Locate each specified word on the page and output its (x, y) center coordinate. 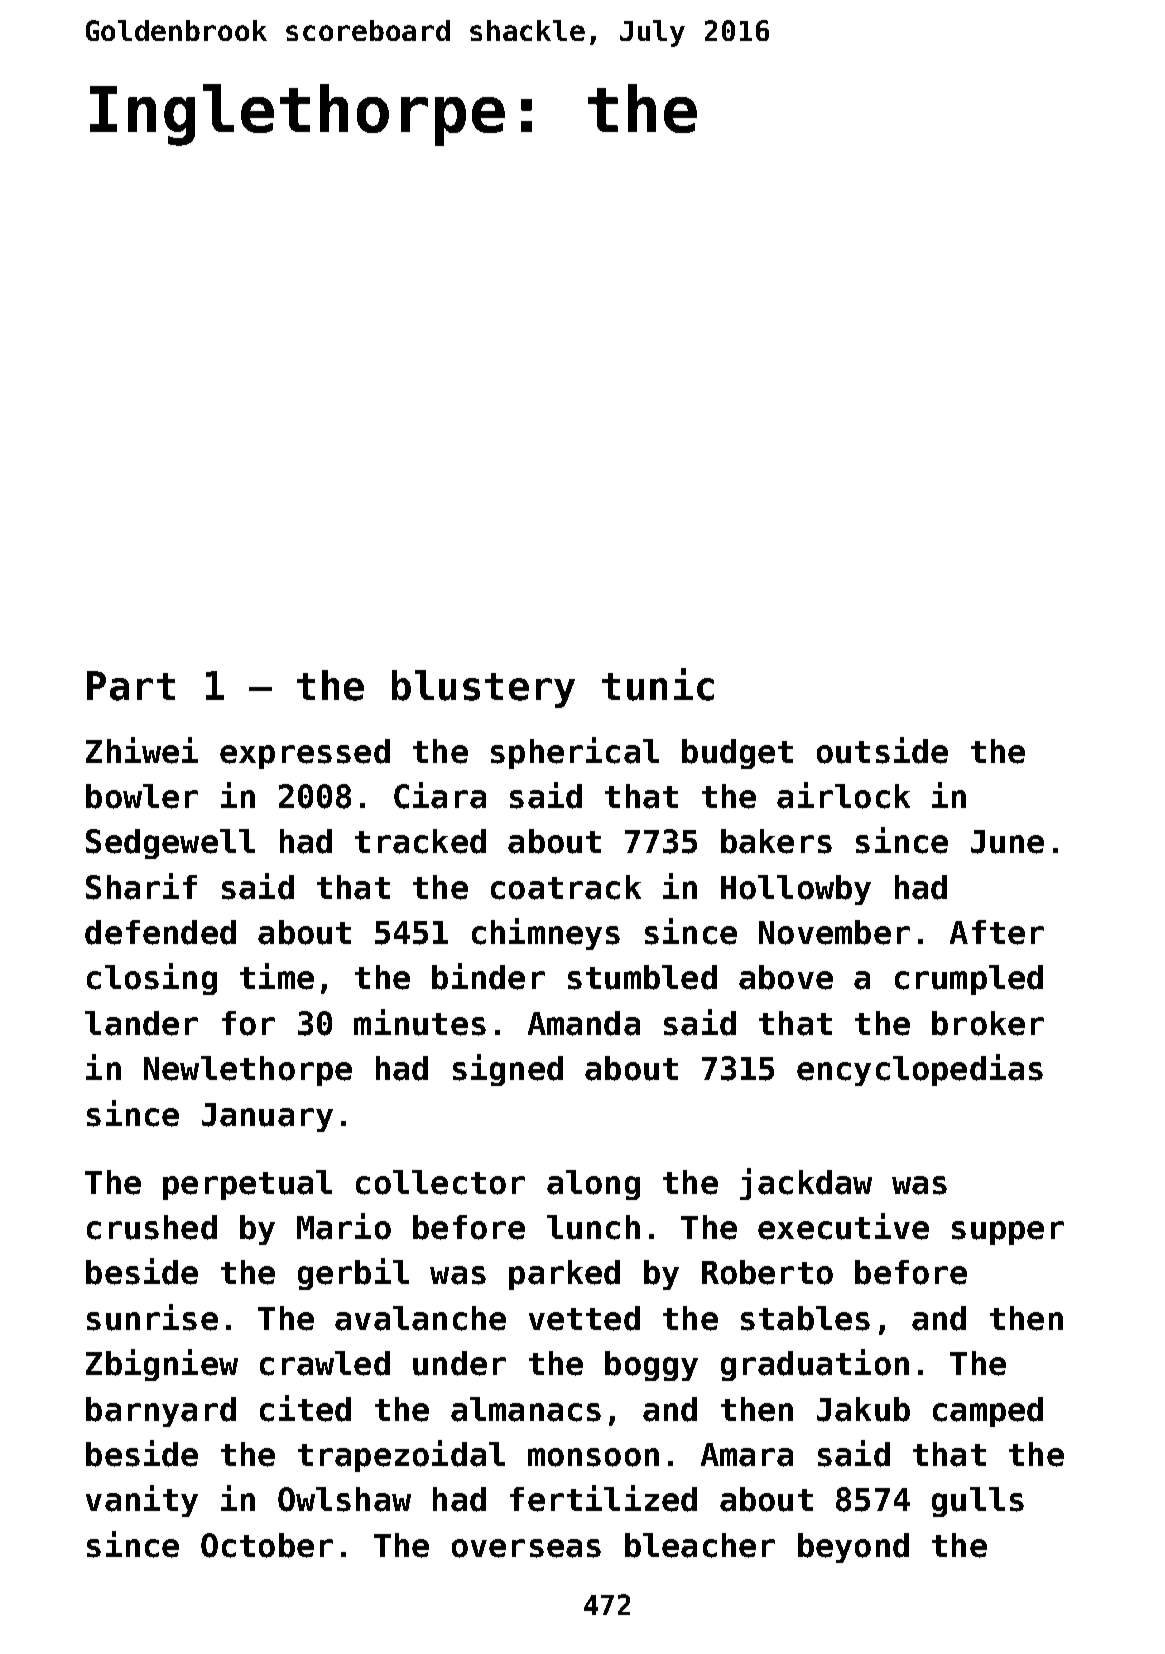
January (267, 1117)
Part (131, 686)
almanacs (526, 1409)
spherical (575, 753)
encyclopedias (920, 1070)
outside (882, 750)
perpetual (247, 1185)
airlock (843, 795)
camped (988, 1412)
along (593, 1185)
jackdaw (806, 1184)
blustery (483, 689)
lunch (593, 1227)
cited (305, 1408)
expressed (305, 754)
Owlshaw (344, 1499)
